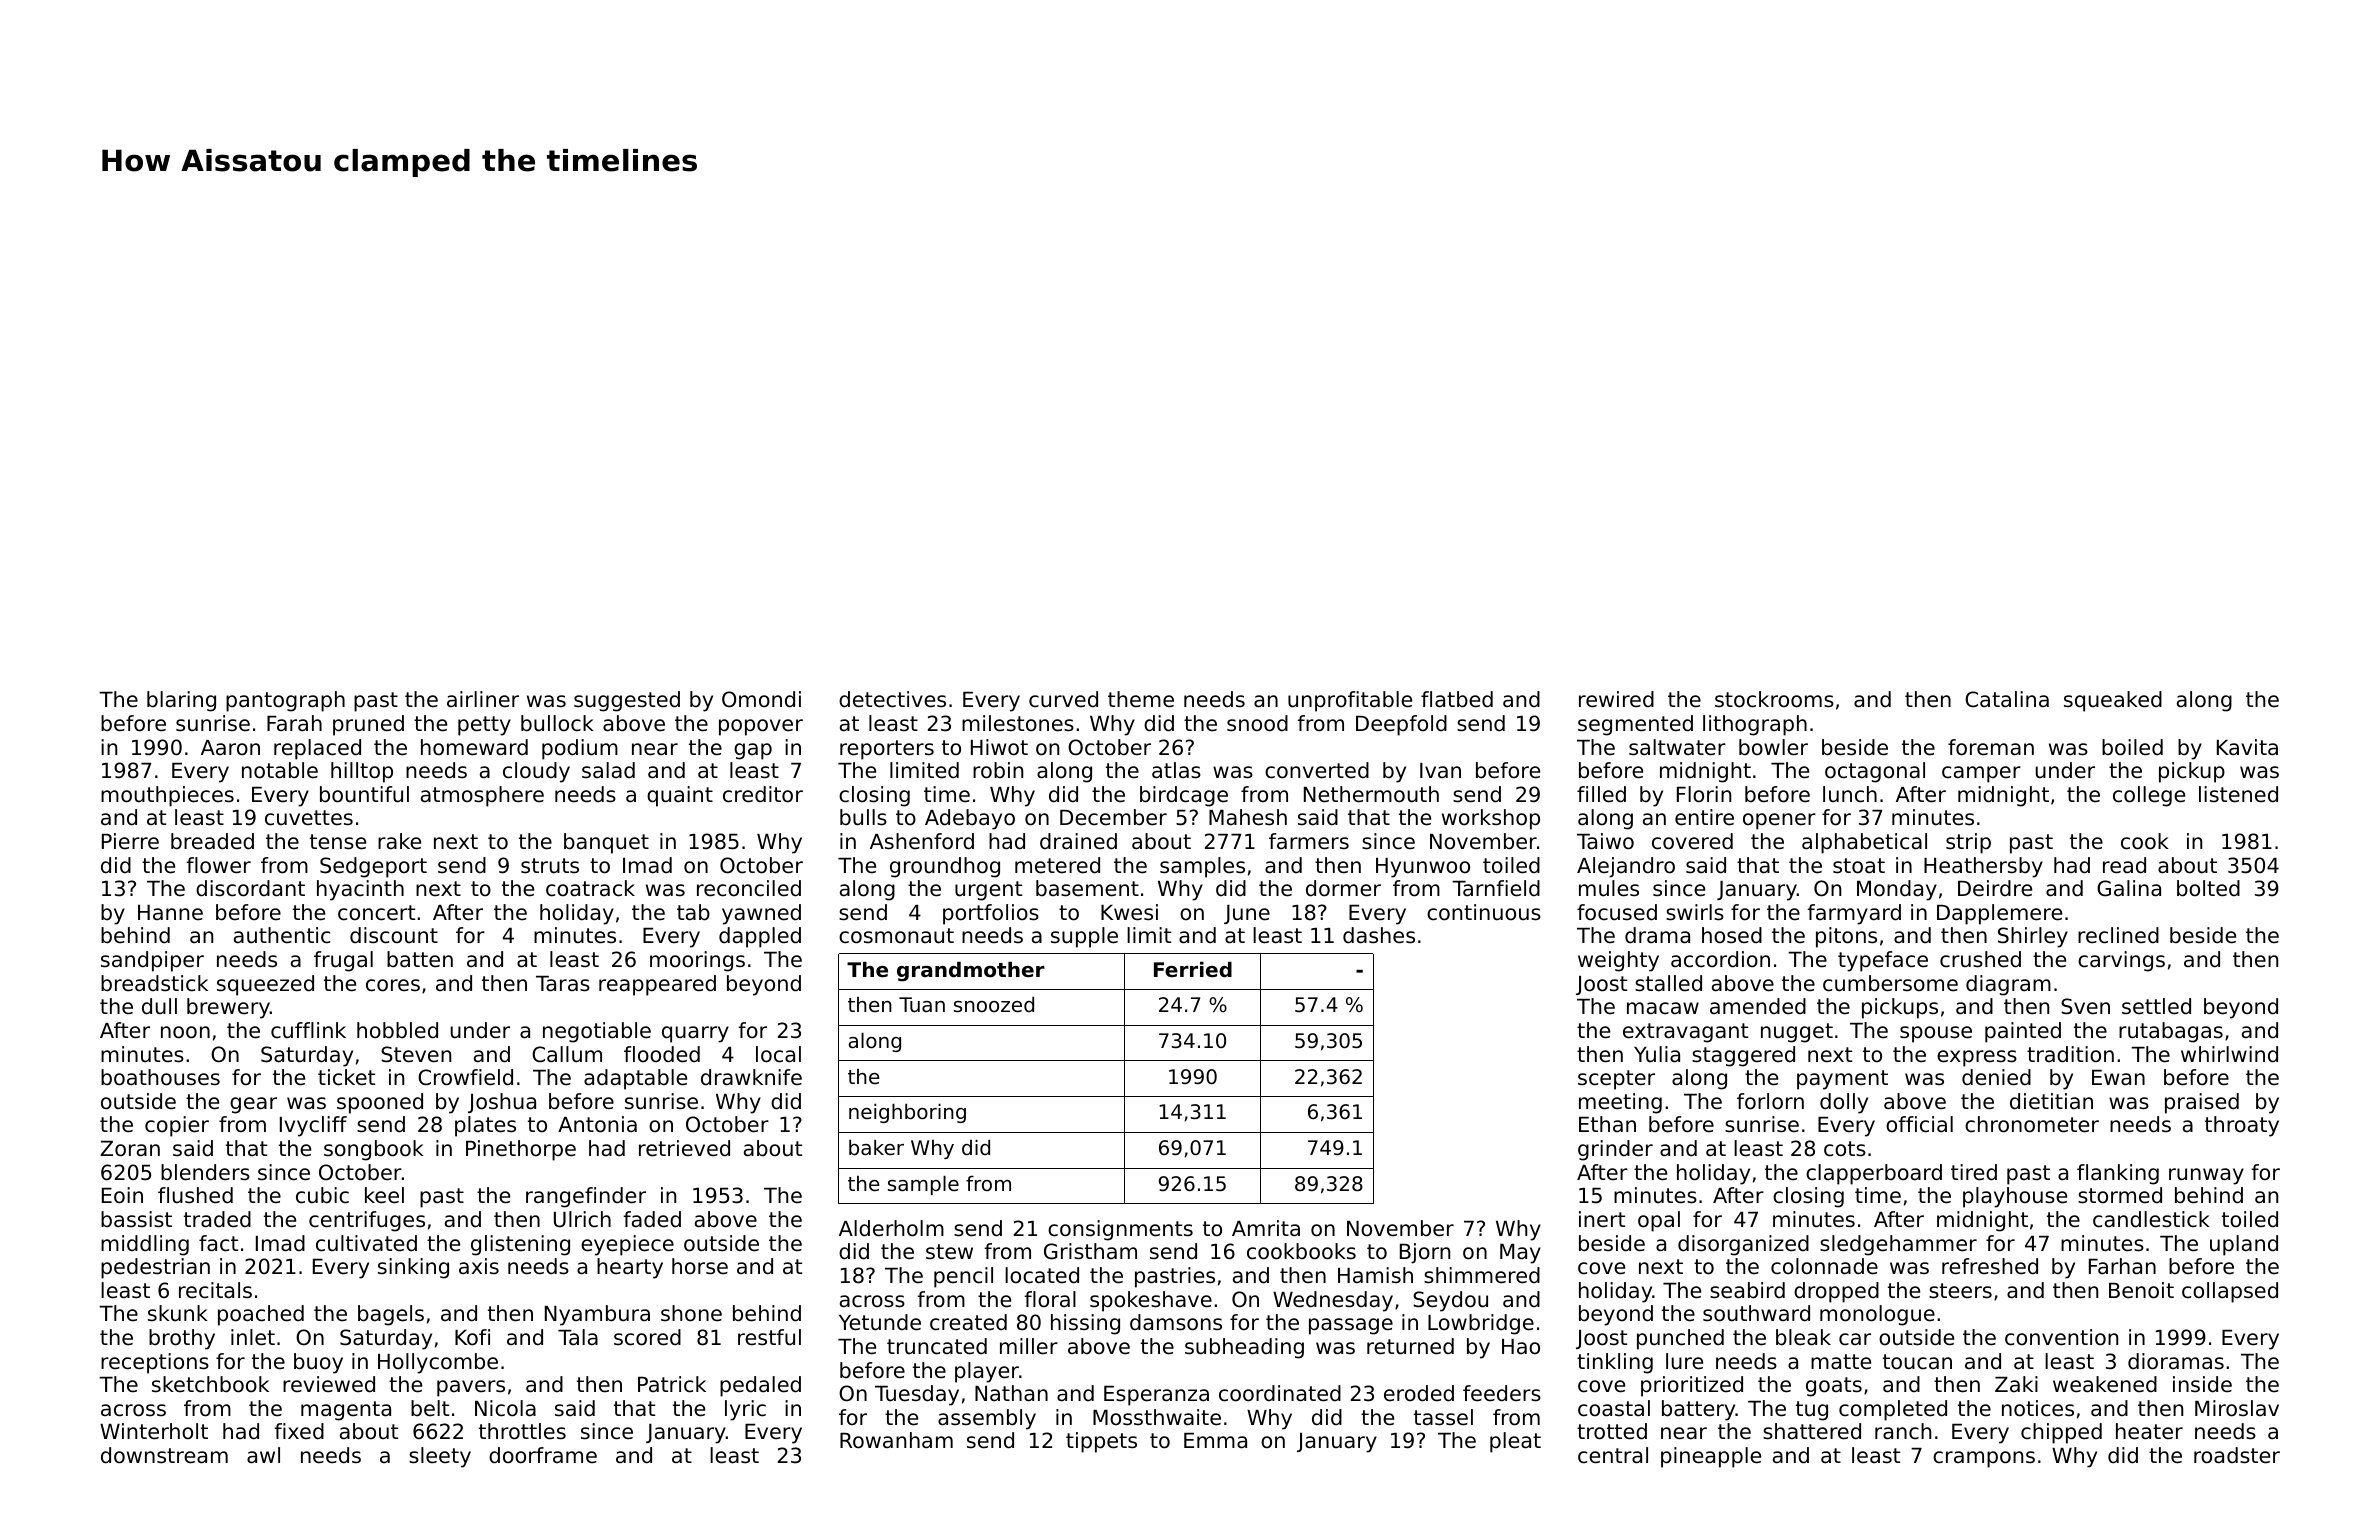  I want to click on Pierre, so click(130, 841).
